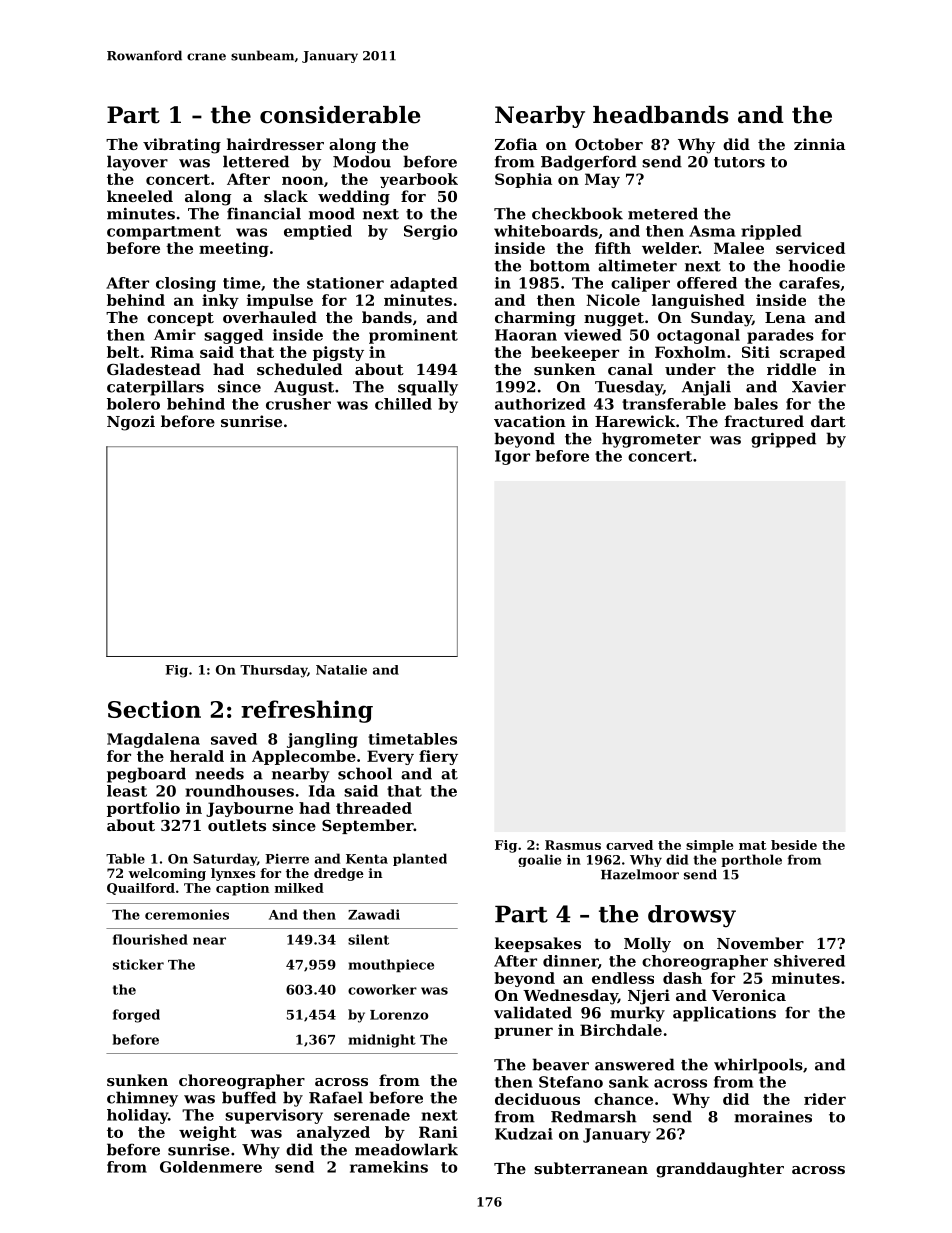 The width and height of the screenshot is (952, 1233). I want to click on Goldenmere, so click(211, 1167).
